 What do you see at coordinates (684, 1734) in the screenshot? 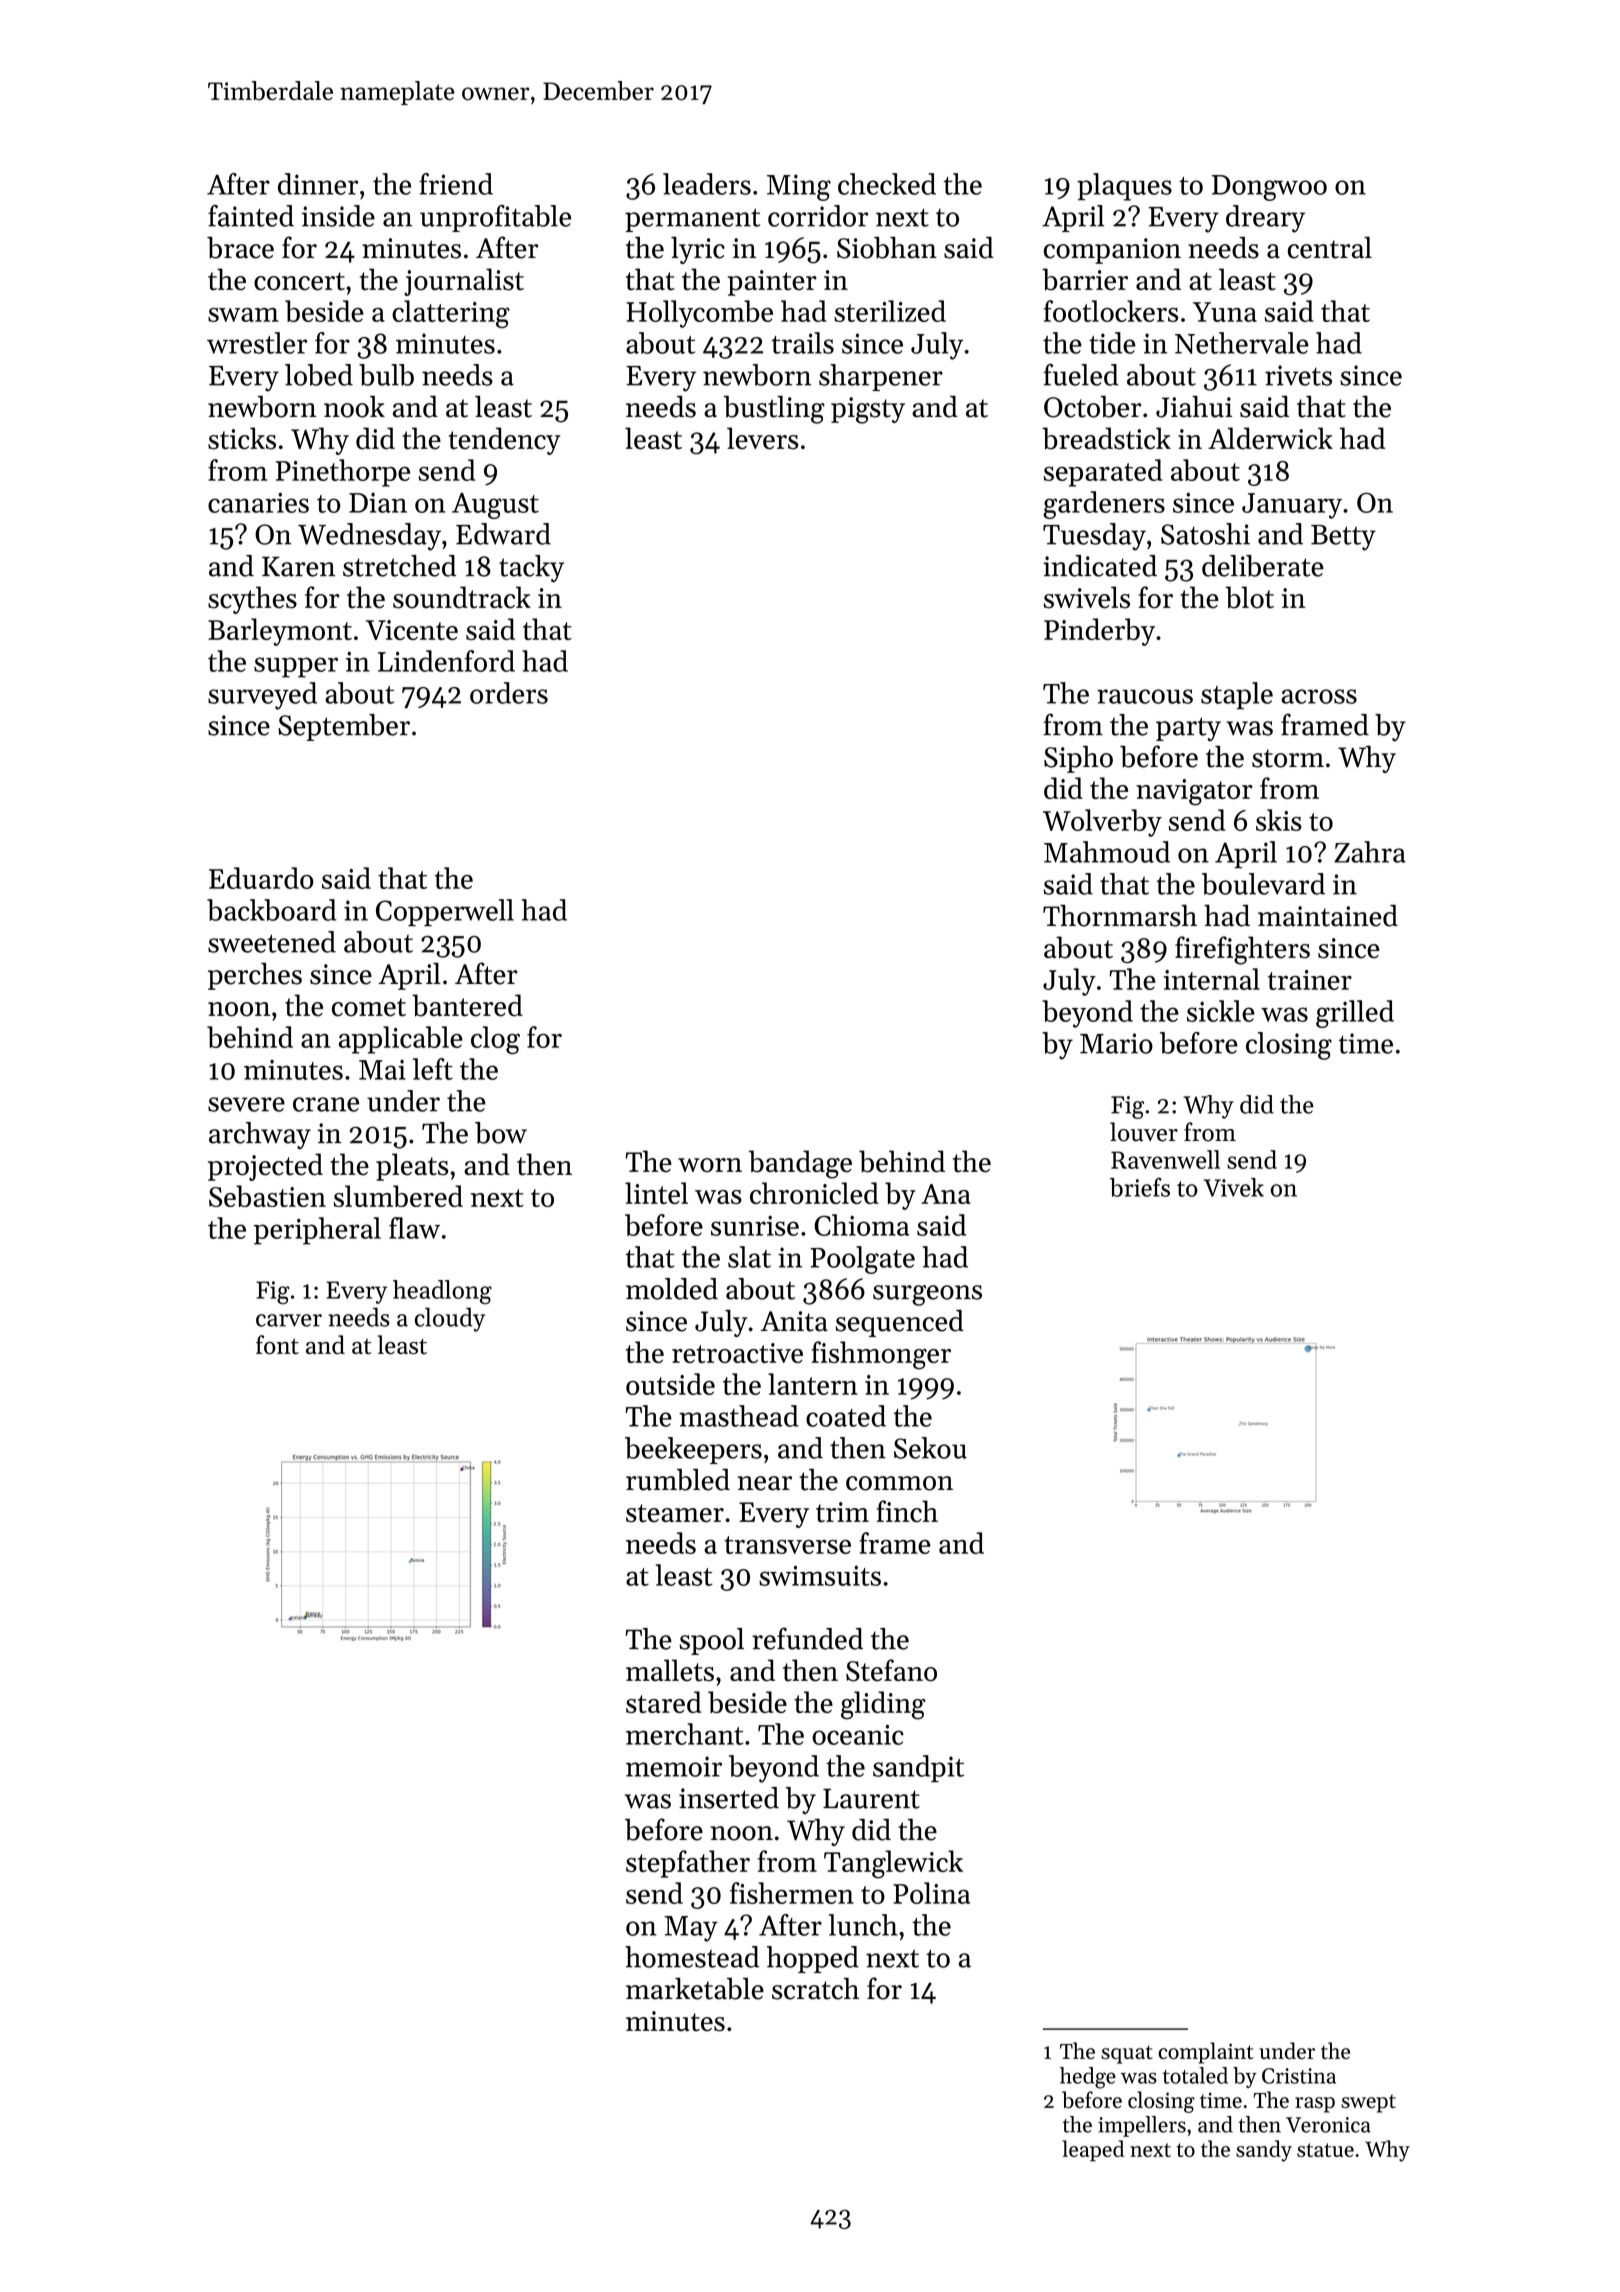
I see `merchant` at bounding box center [684, 1734].
